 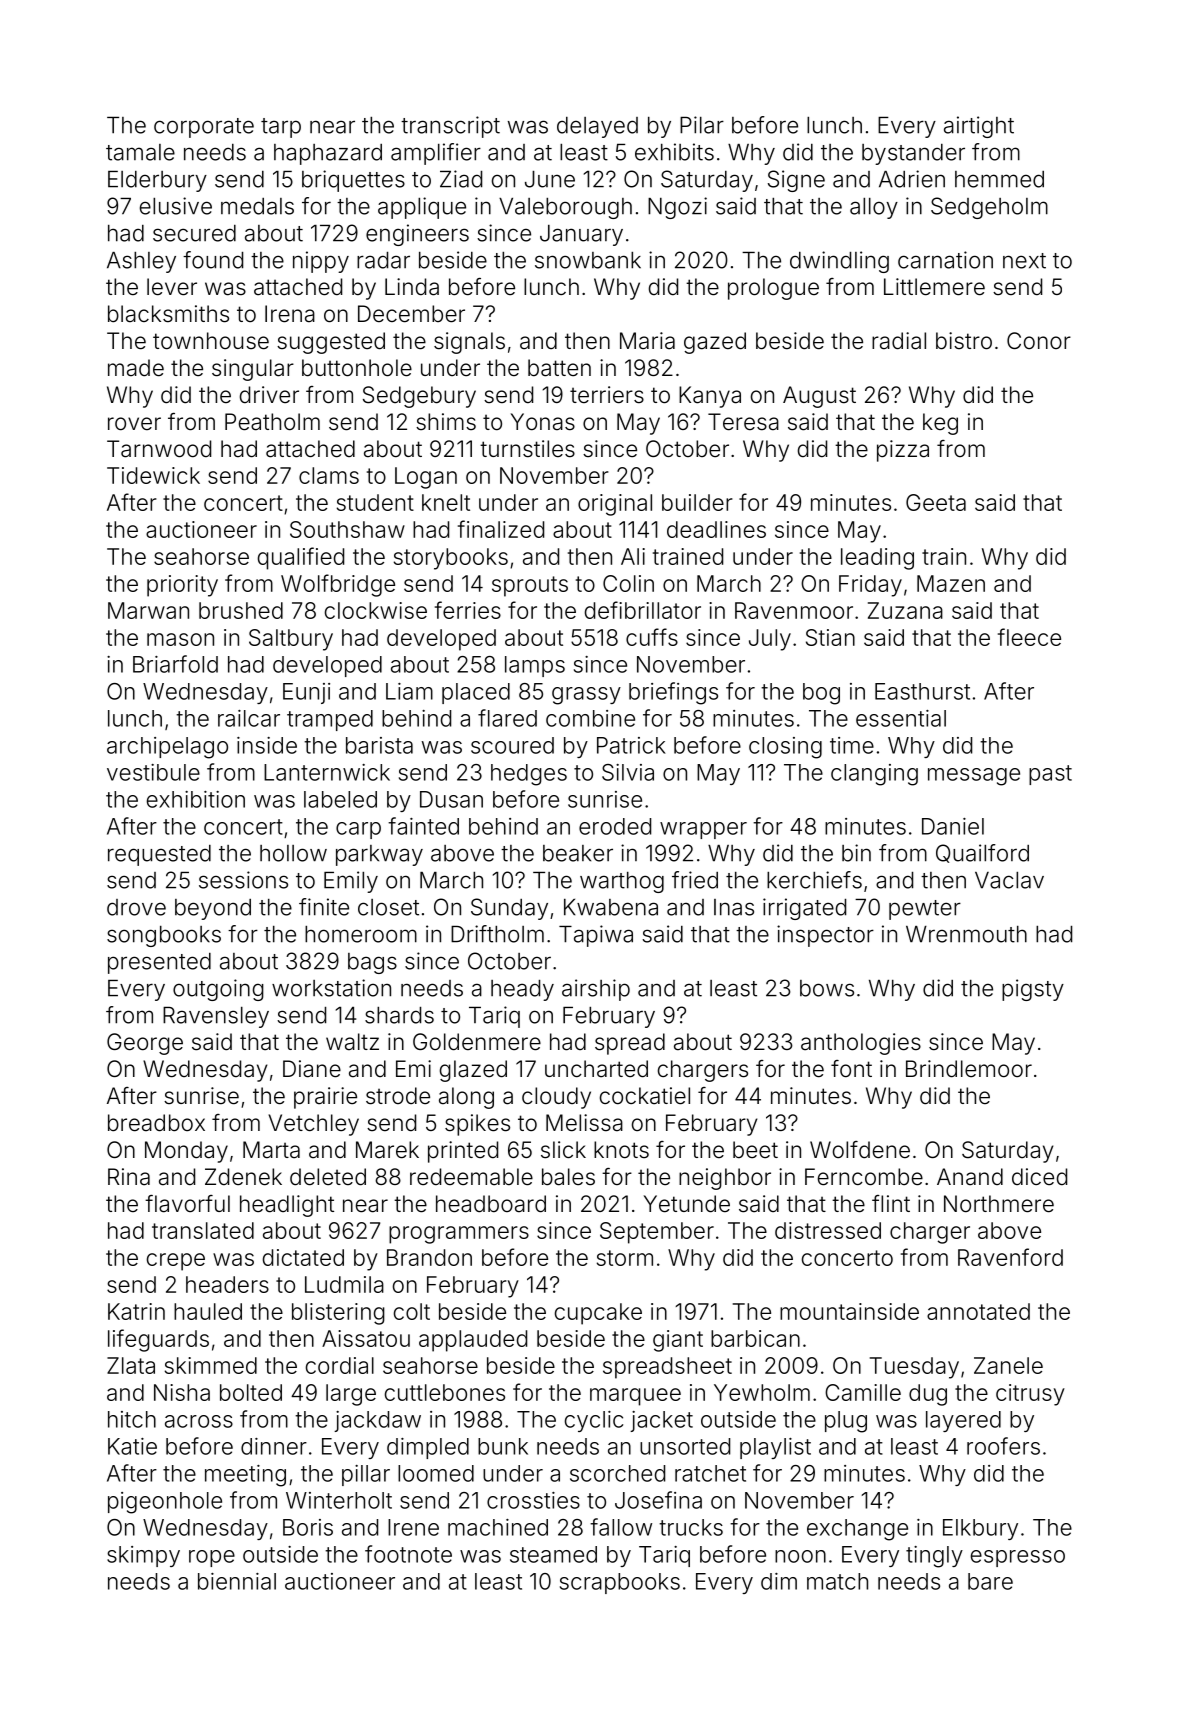 What do you see at coordinates (1039, 340) in the screenshot?
I see `Conor` at bounding box center [1039, 340].
